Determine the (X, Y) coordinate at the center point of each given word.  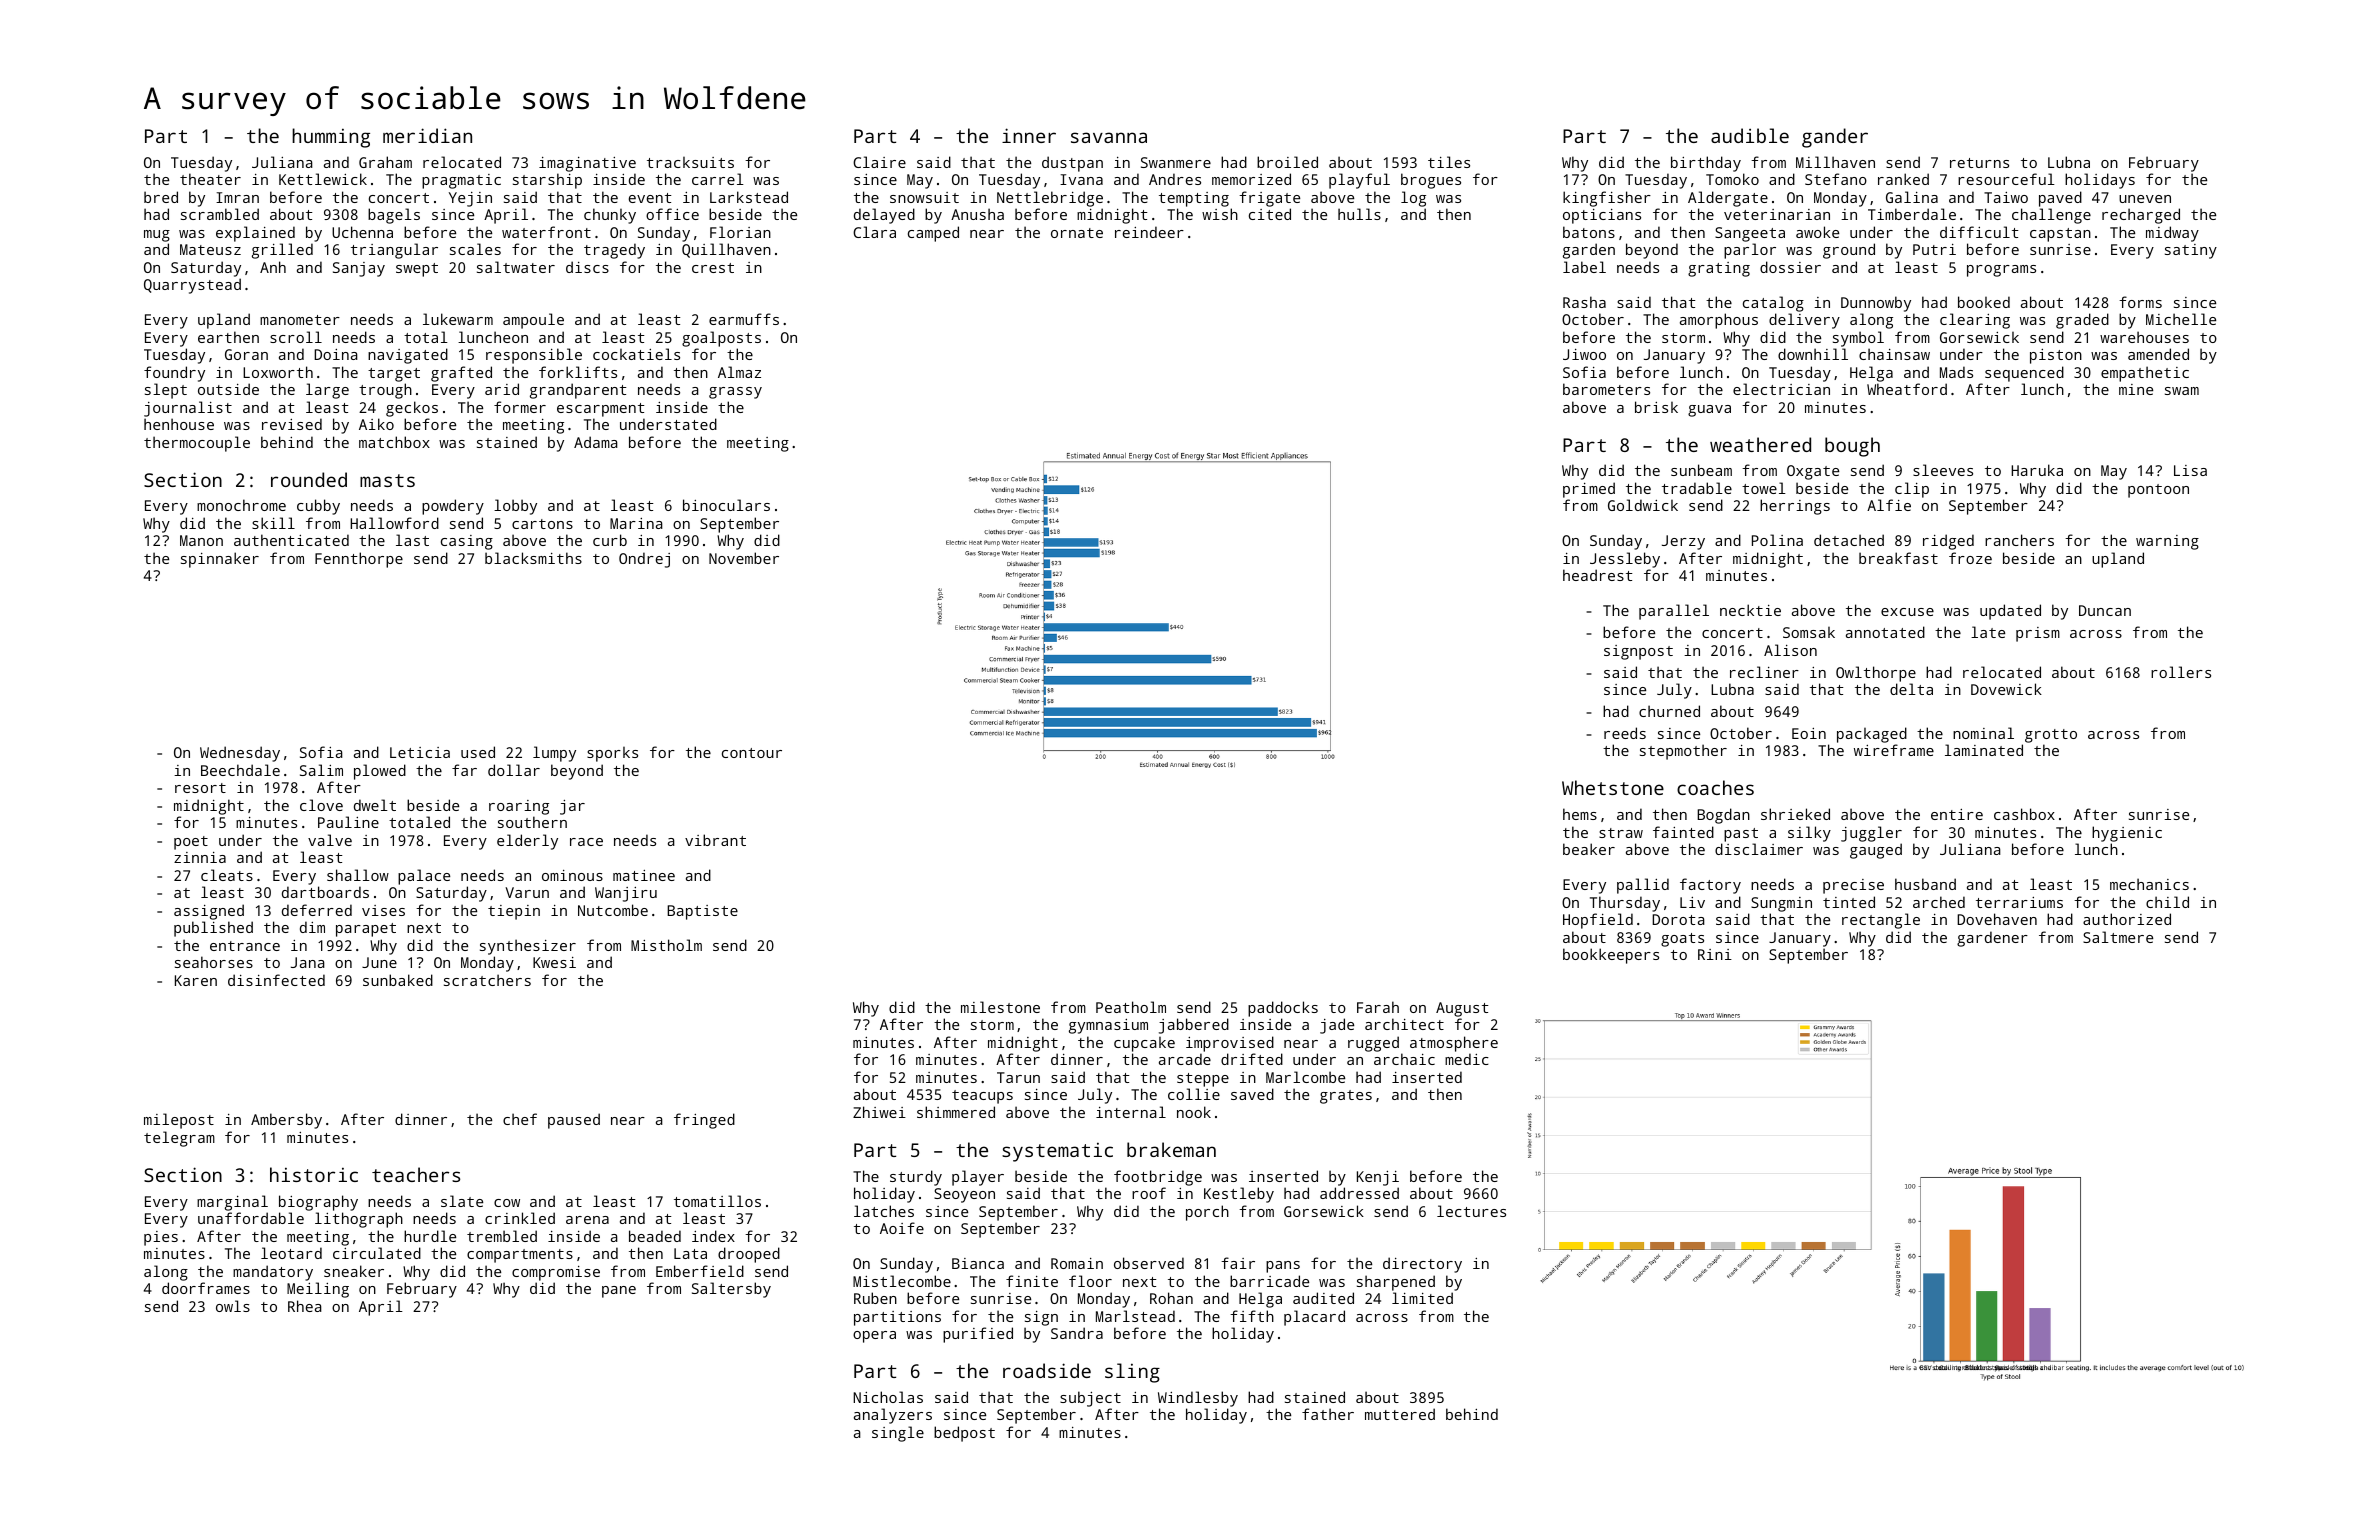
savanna (1109, 137)
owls (233, 1306)
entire (1957, 814)
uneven (2145, 199)
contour (752, 753)
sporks (612, 754)
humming (331, 138)
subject (1090, 1399)
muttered (1400, 1414)
